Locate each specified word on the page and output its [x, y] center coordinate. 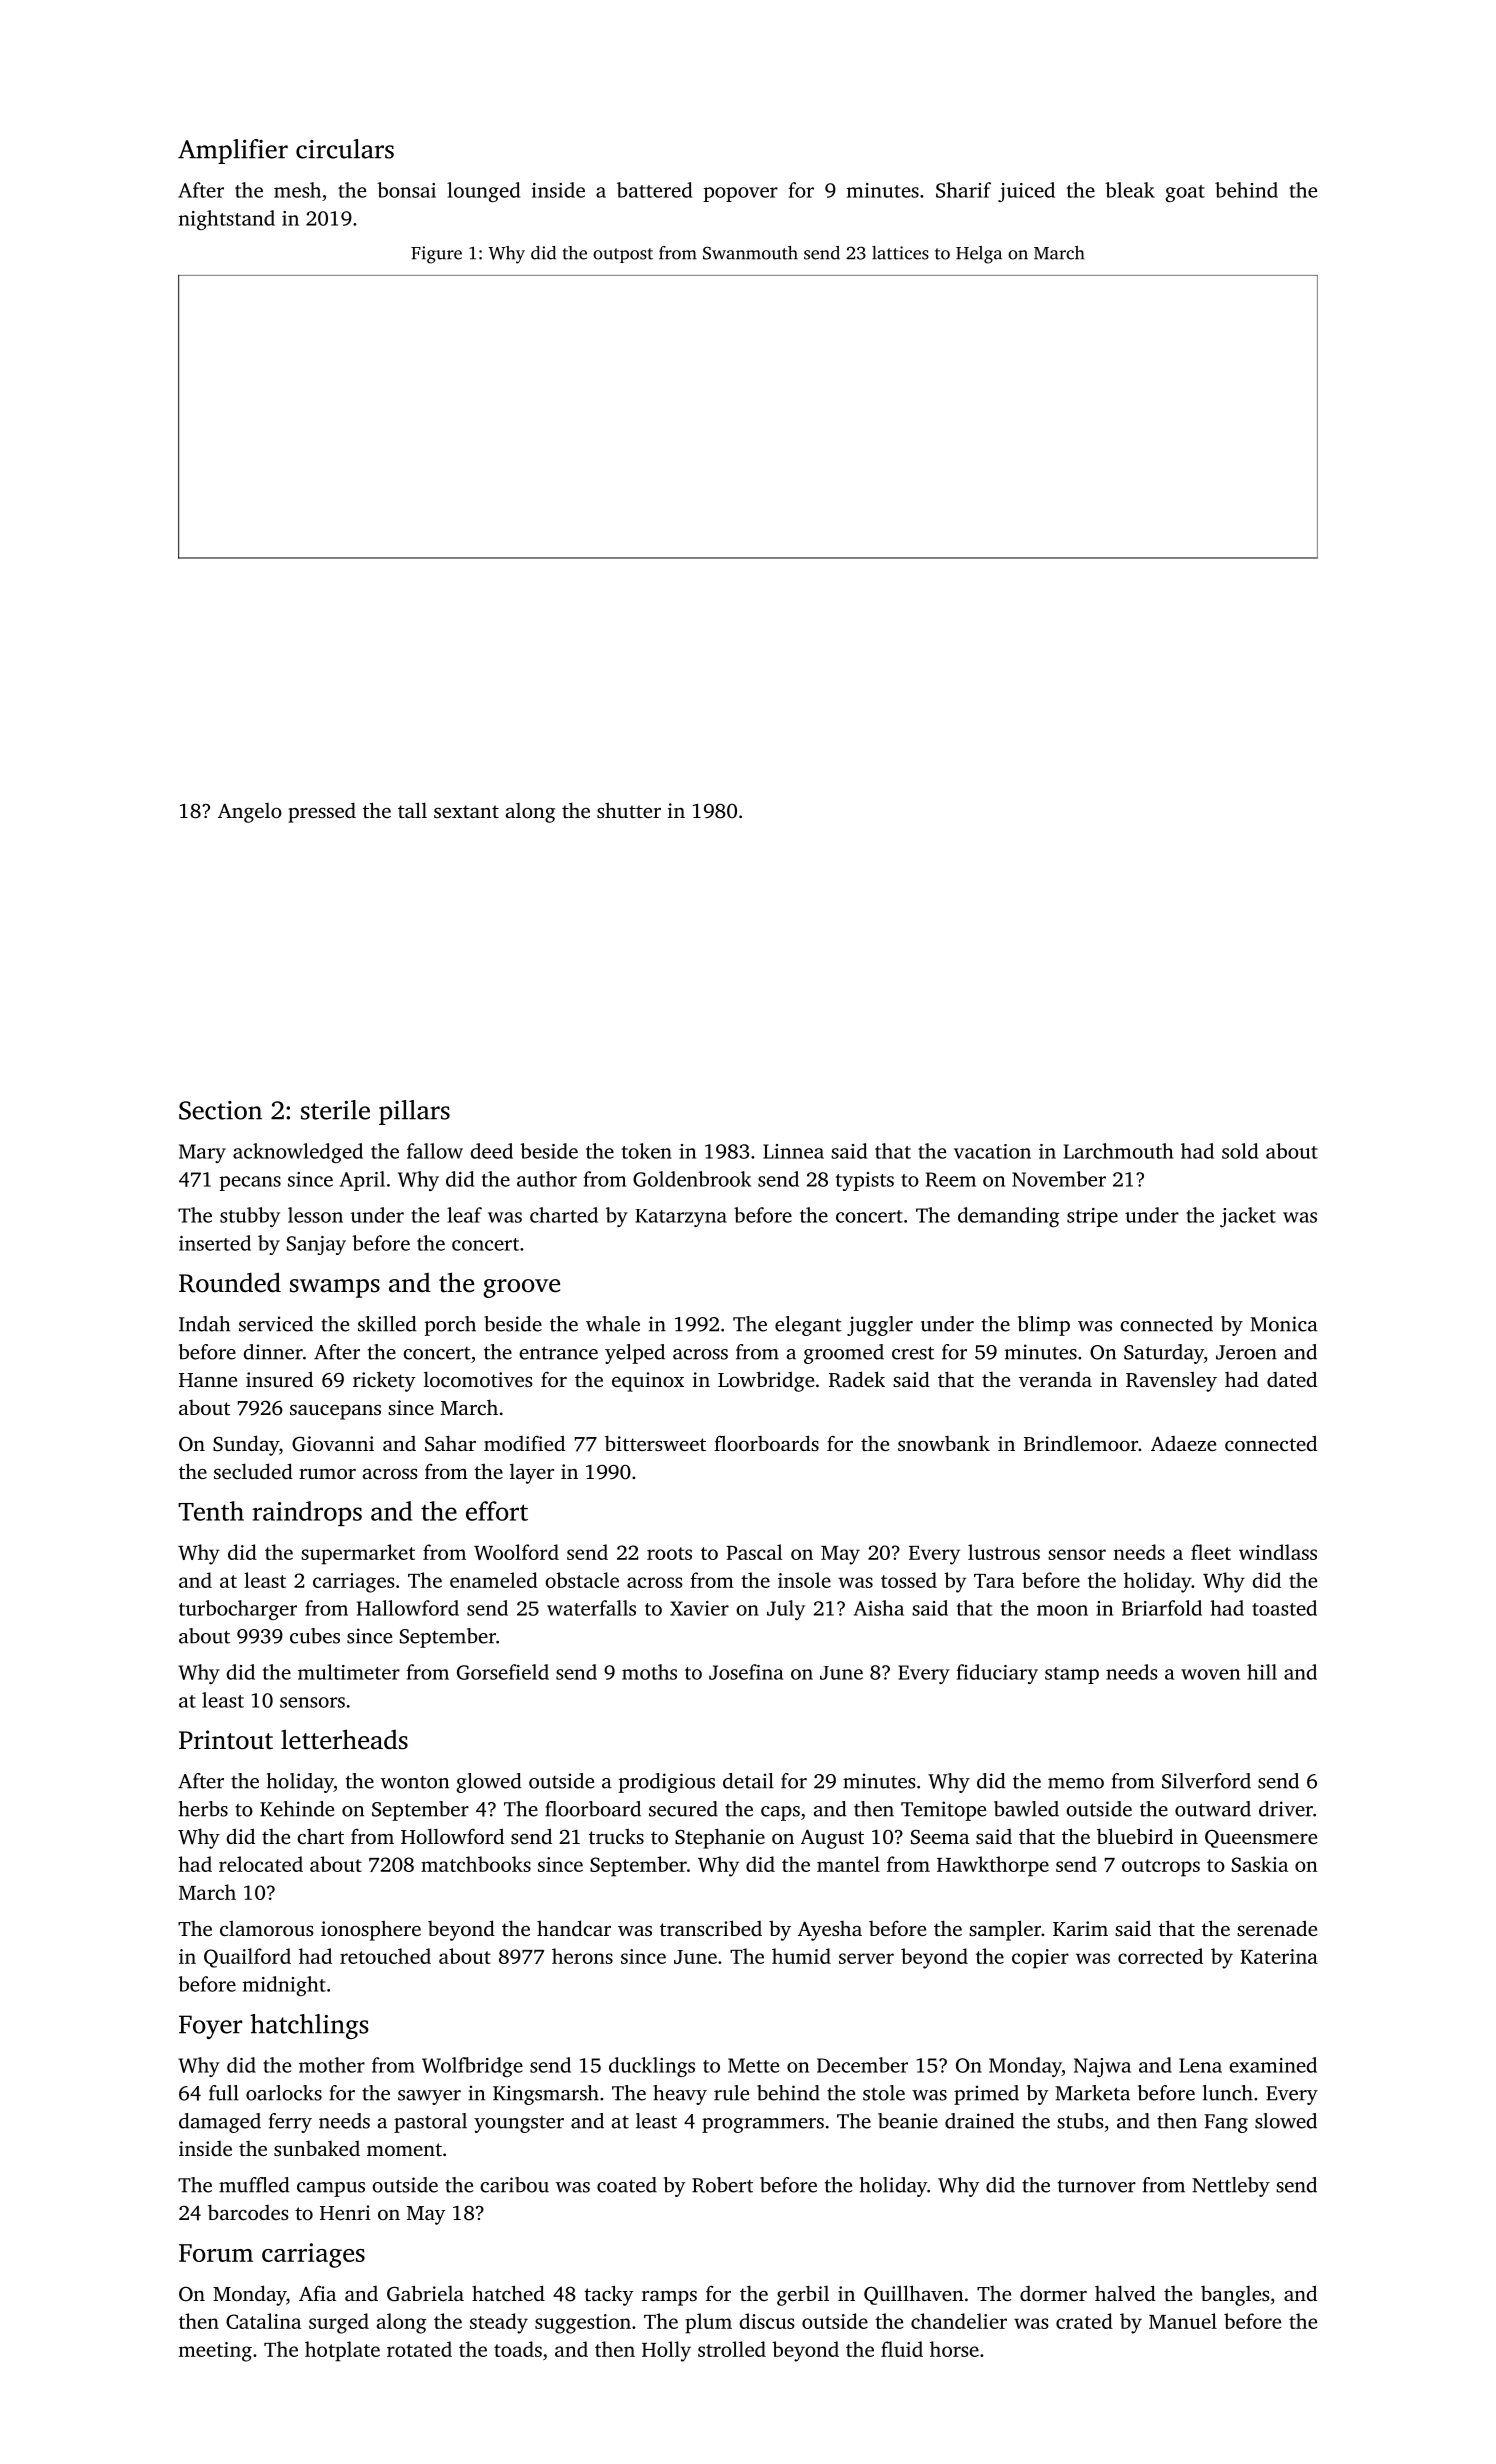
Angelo [250, 813]
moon [1062, 1610]
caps [780, 1813]
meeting [215, 2352]
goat [1185, 193]
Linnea [793, 1151]
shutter [629, 810]
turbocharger [238, 1610]
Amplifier [233, 151]
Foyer [210, 2027]
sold [1240, 1151]
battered [654, 190]
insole [804, 1580]
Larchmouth [1118, 1151]
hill [1262, 1672]
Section [220, 1110]
